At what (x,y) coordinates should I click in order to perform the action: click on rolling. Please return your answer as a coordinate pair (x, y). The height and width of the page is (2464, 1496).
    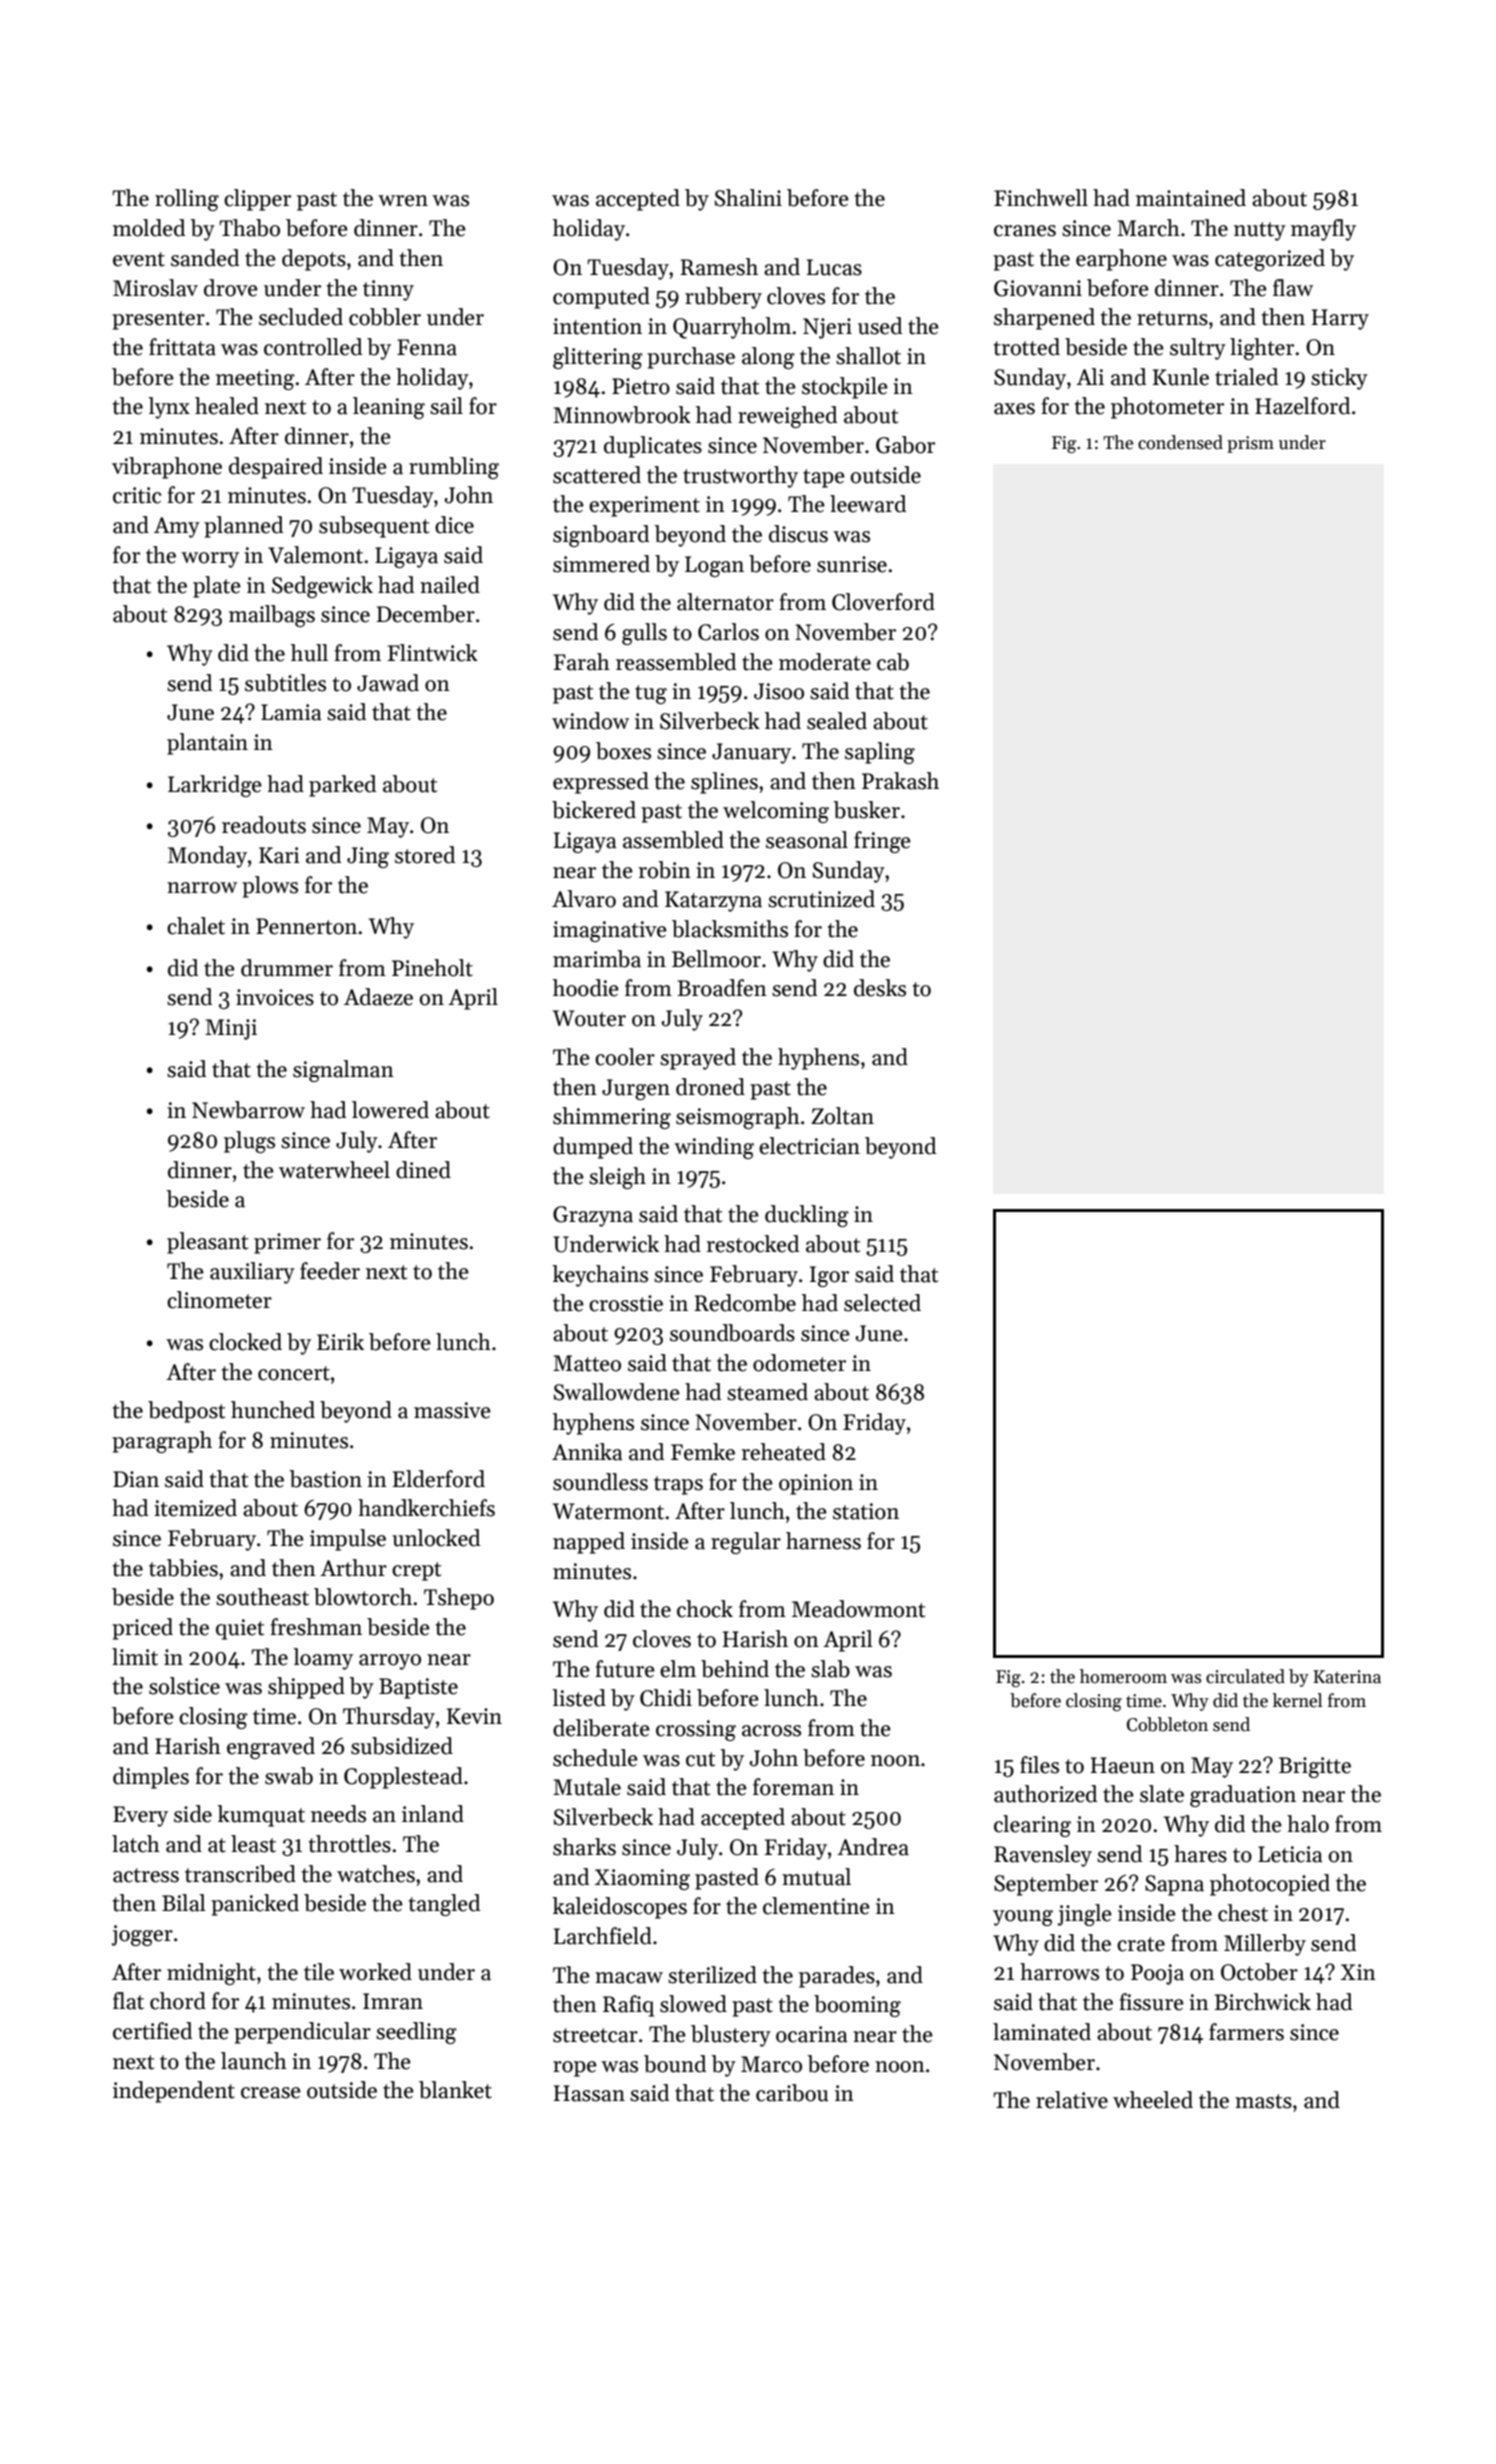
    Looking at the image, I should click on (187, 200).
